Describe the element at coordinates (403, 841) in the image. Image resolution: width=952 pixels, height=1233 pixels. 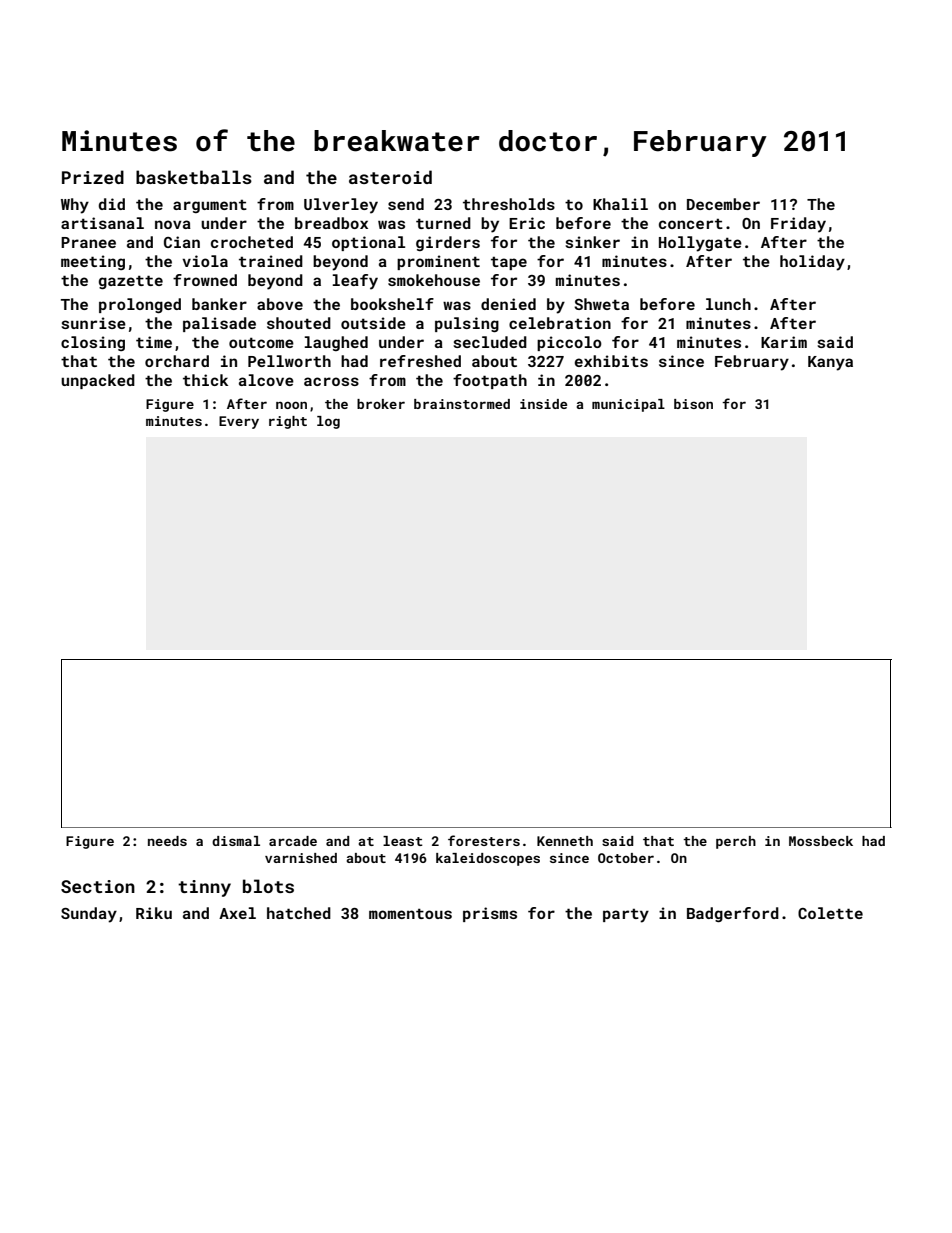
I see `least` at that location.
